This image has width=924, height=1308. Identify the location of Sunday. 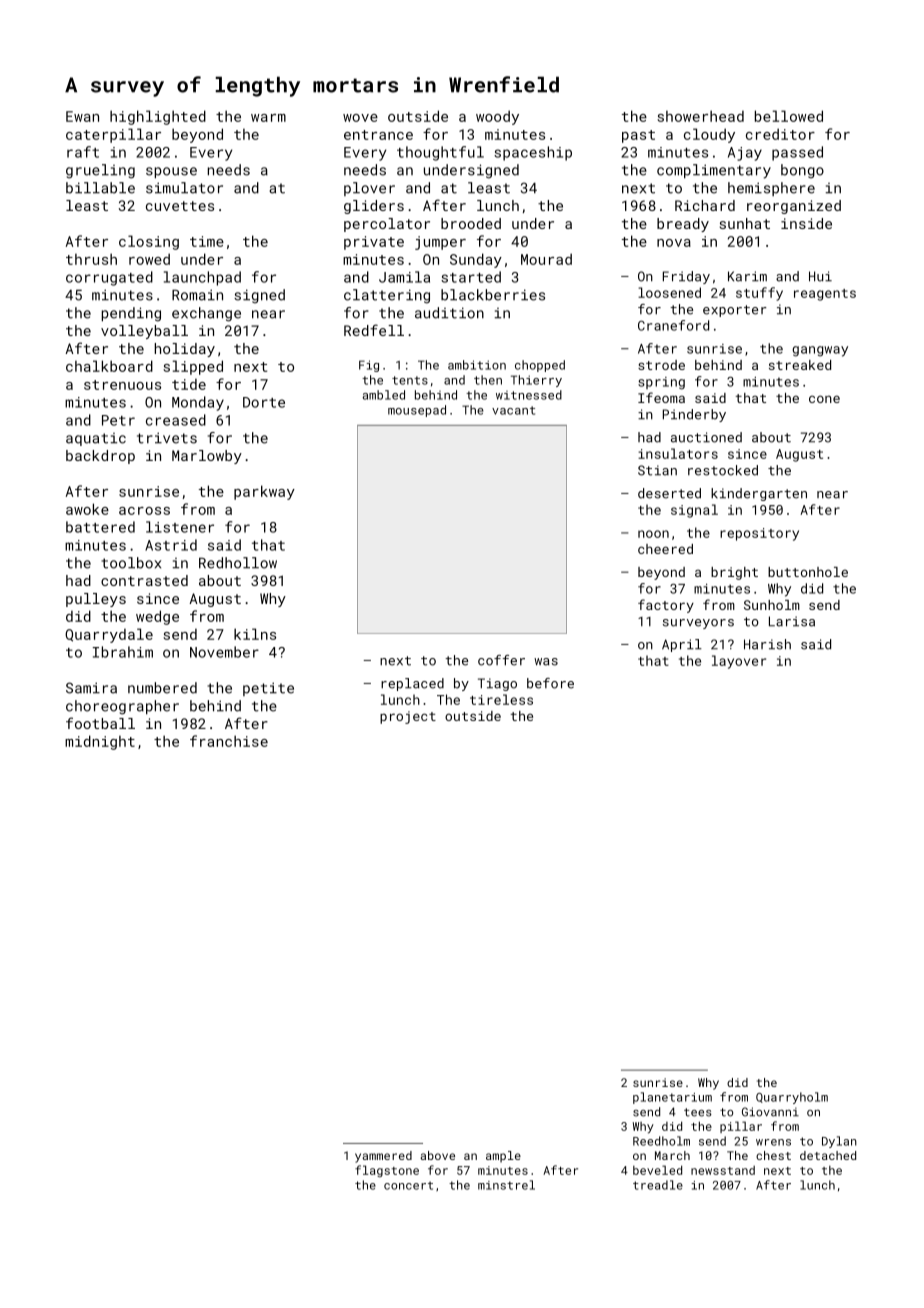
(476, 260).
